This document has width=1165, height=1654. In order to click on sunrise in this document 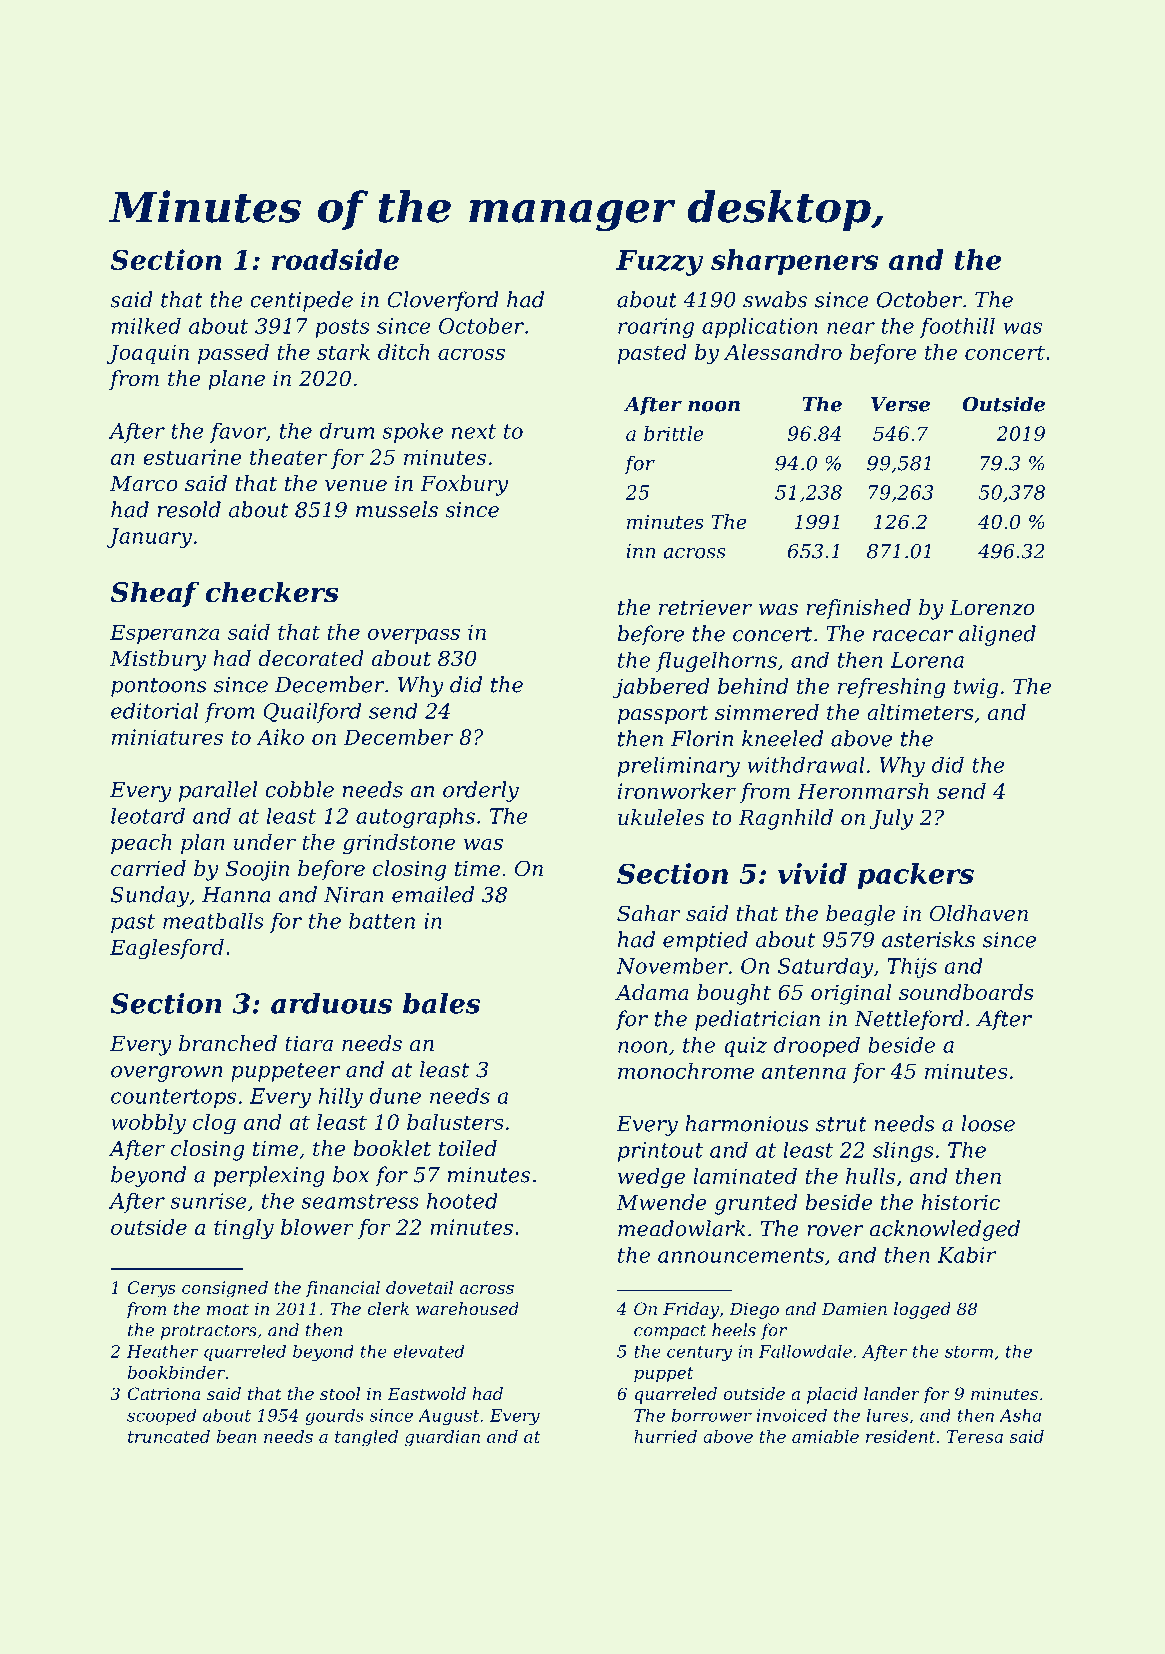, I will do `click(208, 1201)`.
